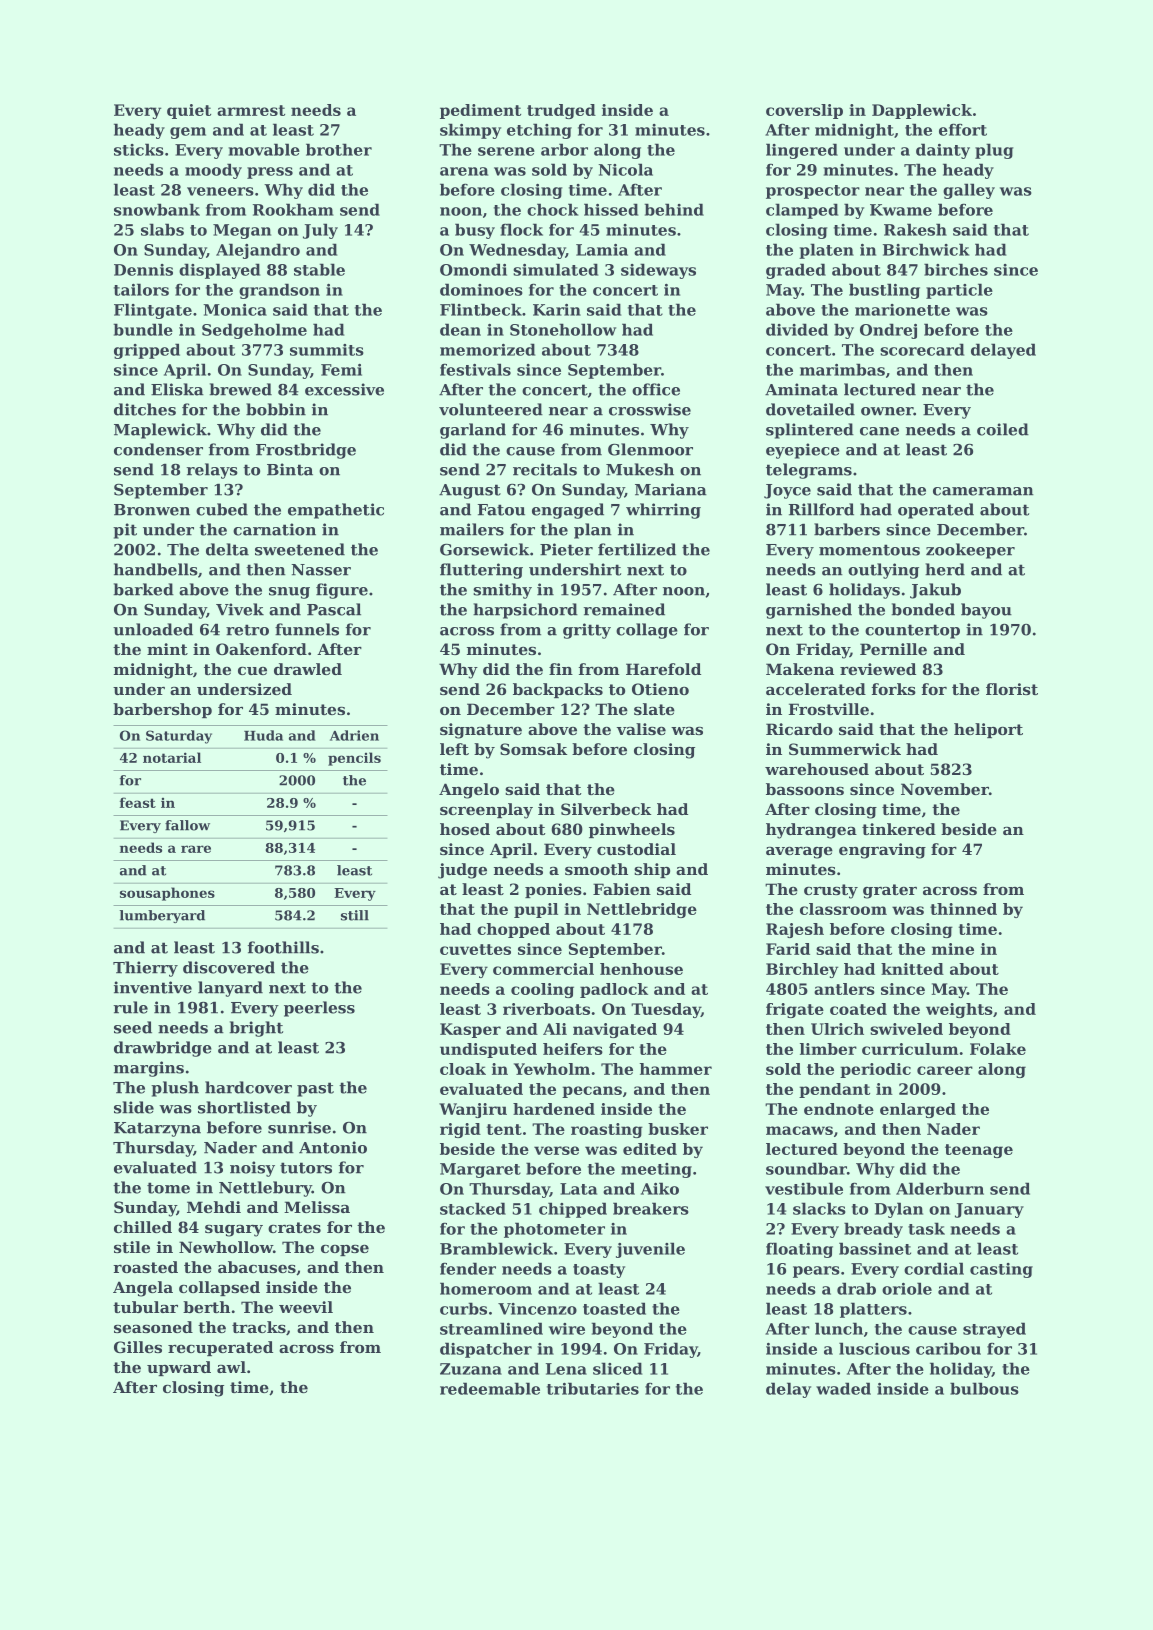 Image resolution: width=1153 pixels, height=1630 pixels. Describe the element at coordinates (879, 431) in the screenshot. I see `cane` at that location.
